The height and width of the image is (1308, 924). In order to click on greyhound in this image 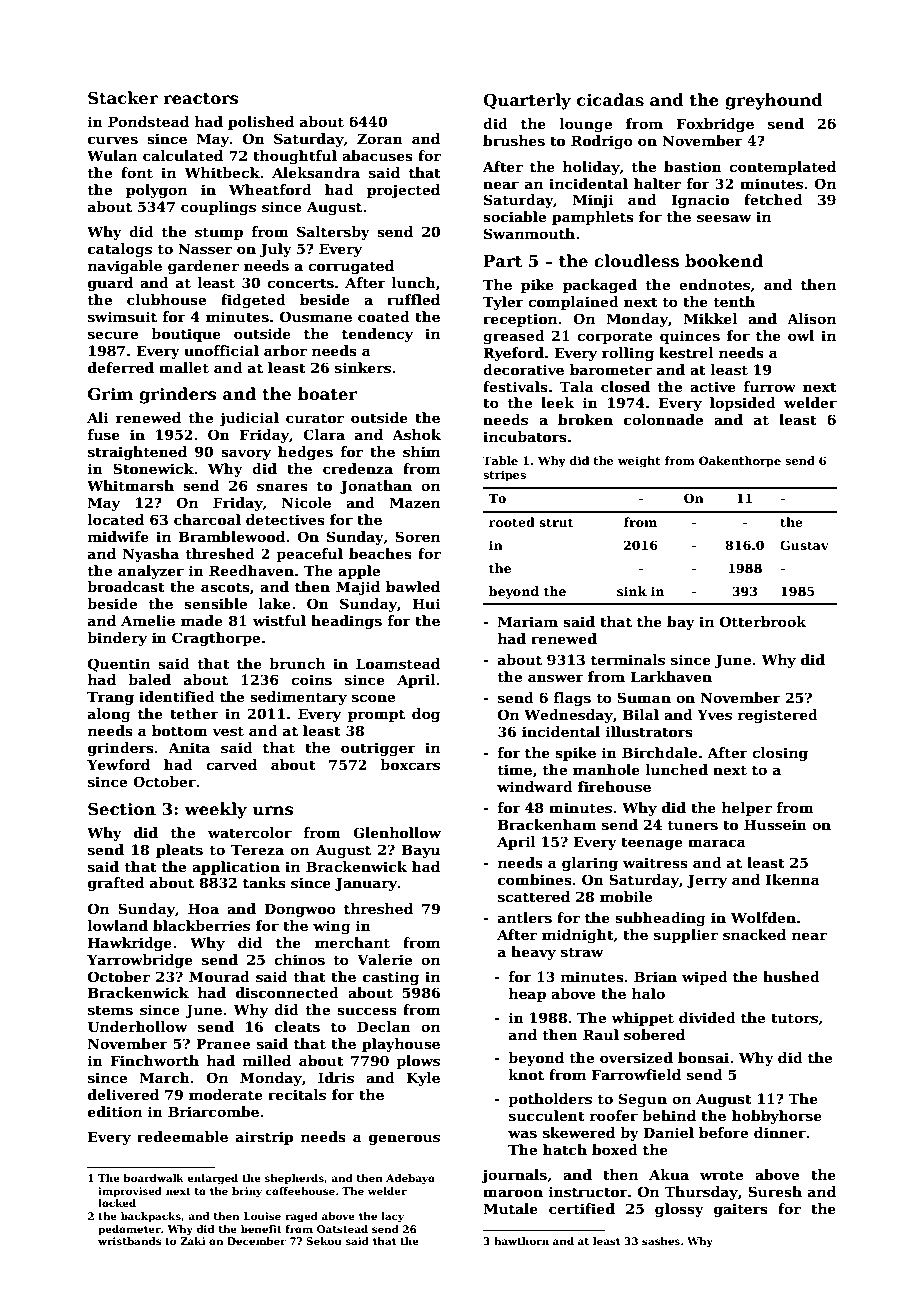, I will do `click(774, 101)`.
